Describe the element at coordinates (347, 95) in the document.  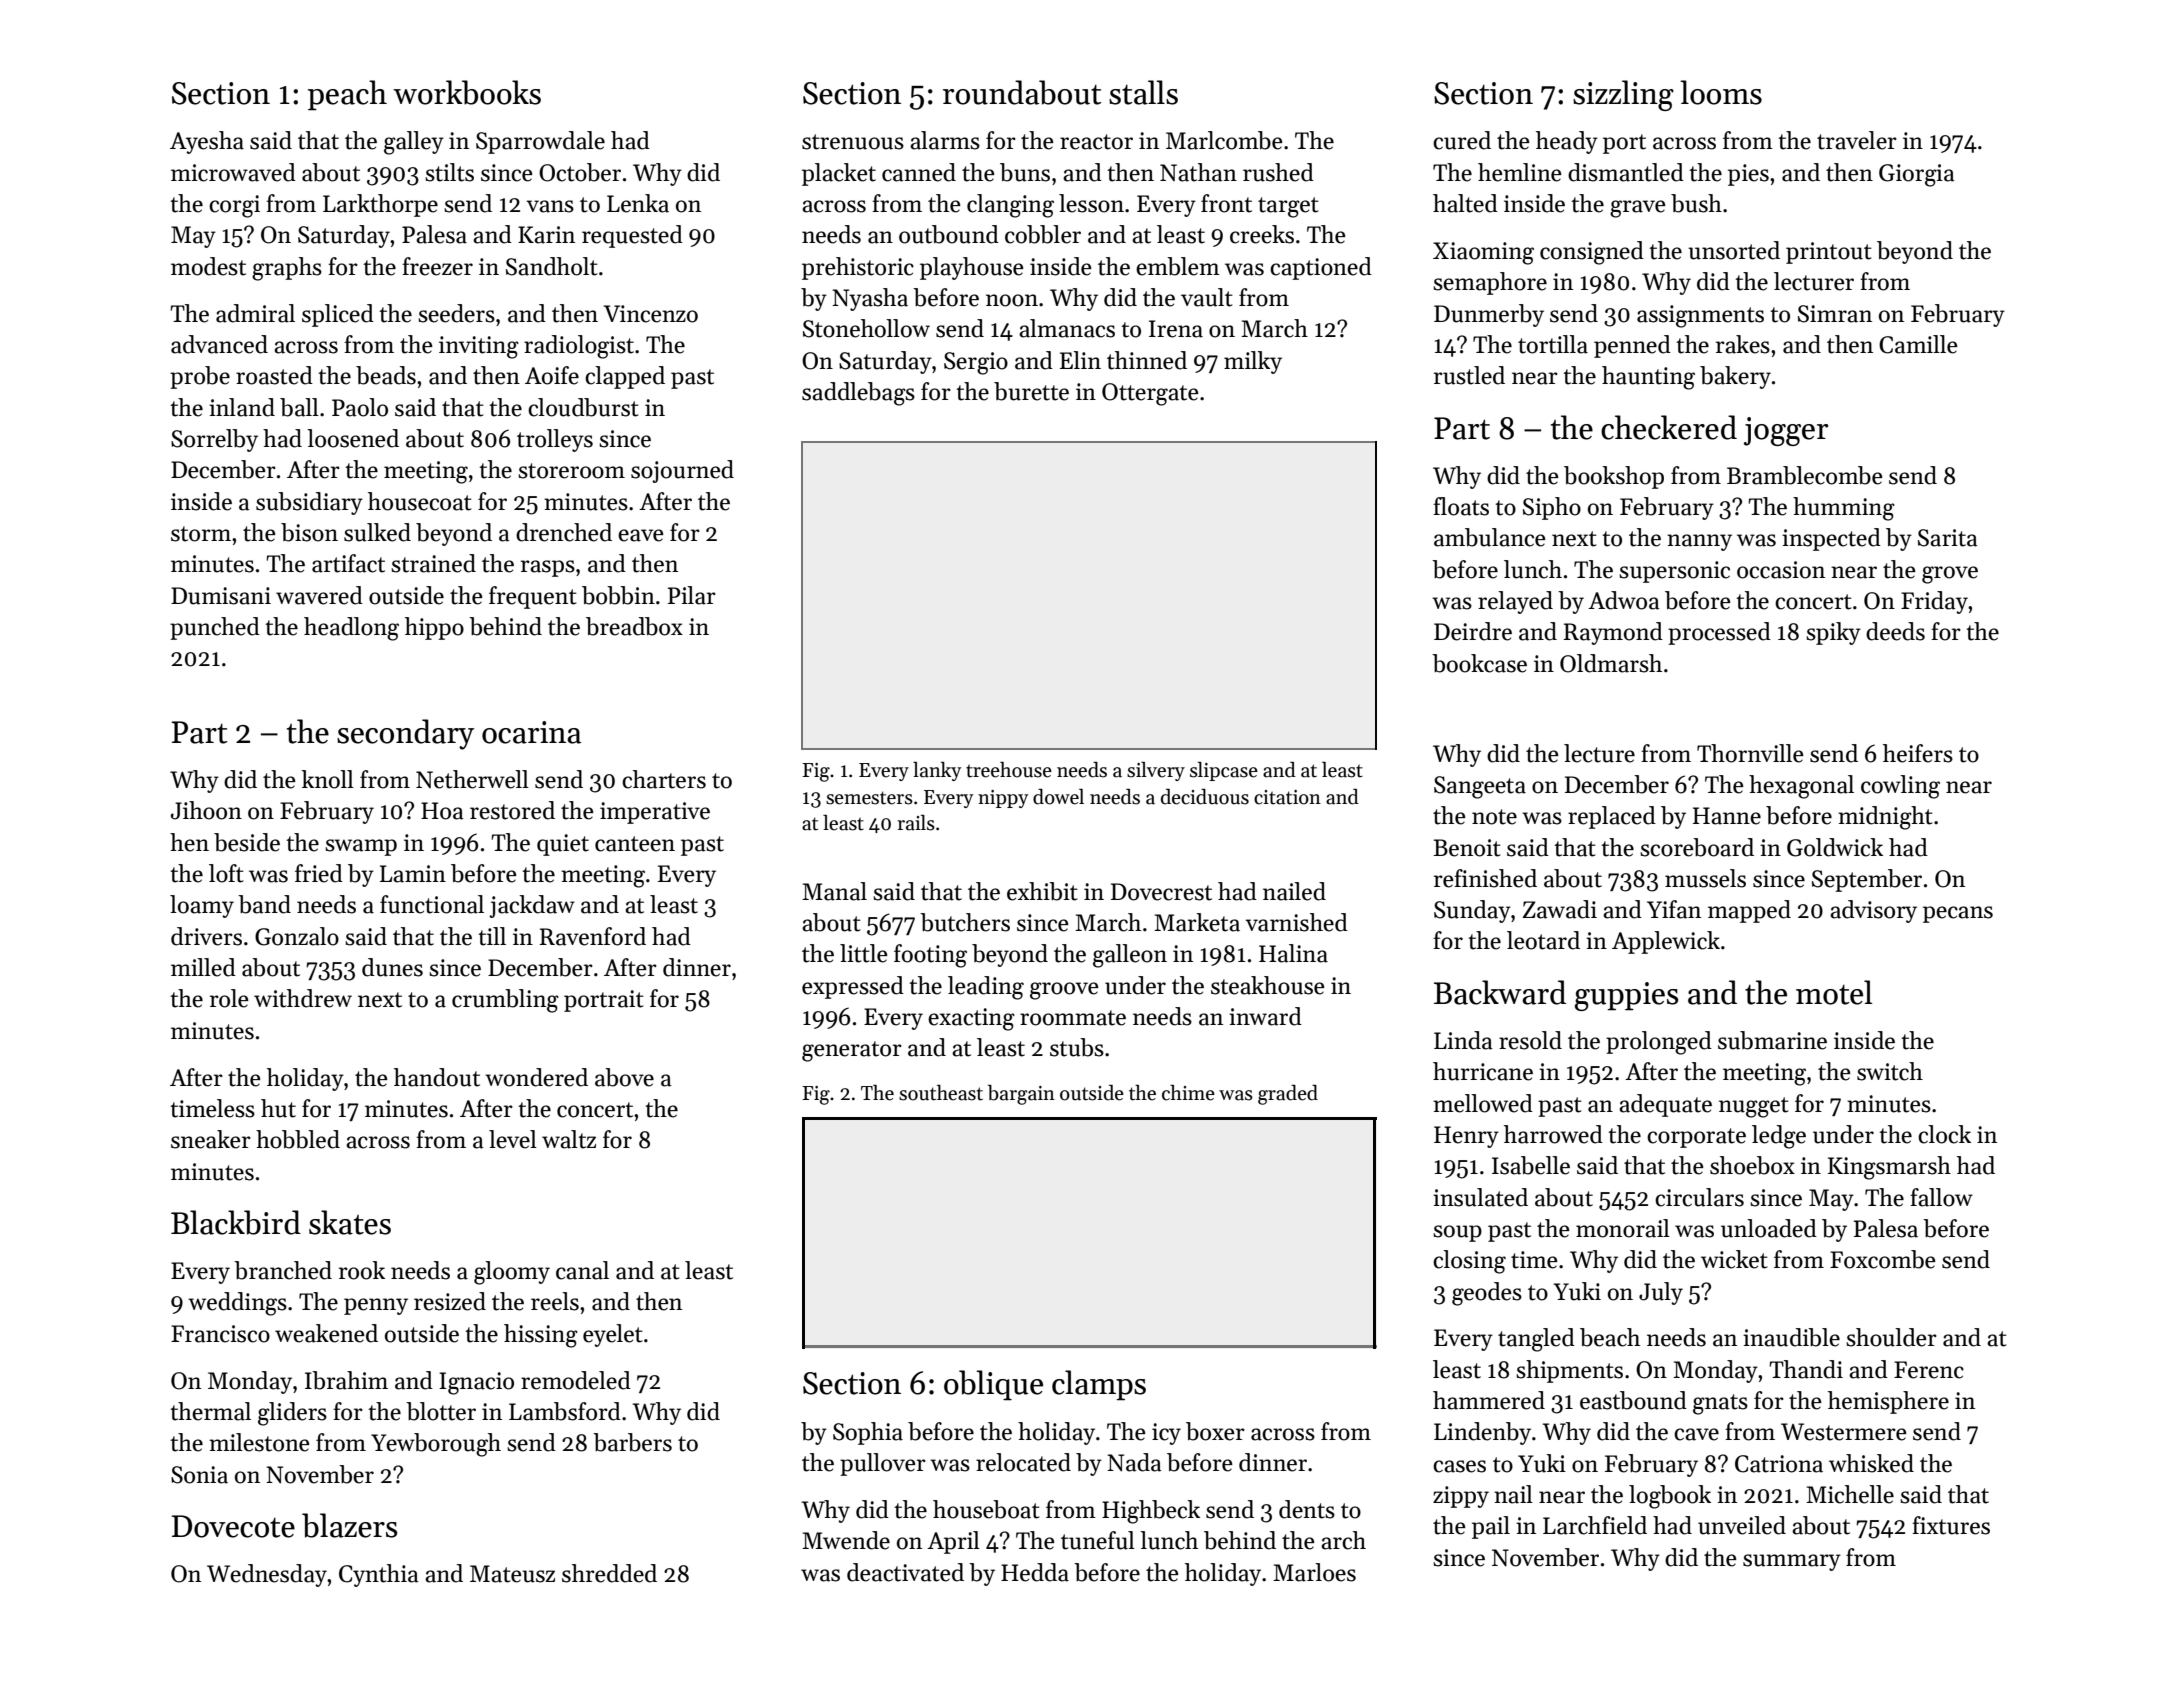
I see `peach` at that location.
